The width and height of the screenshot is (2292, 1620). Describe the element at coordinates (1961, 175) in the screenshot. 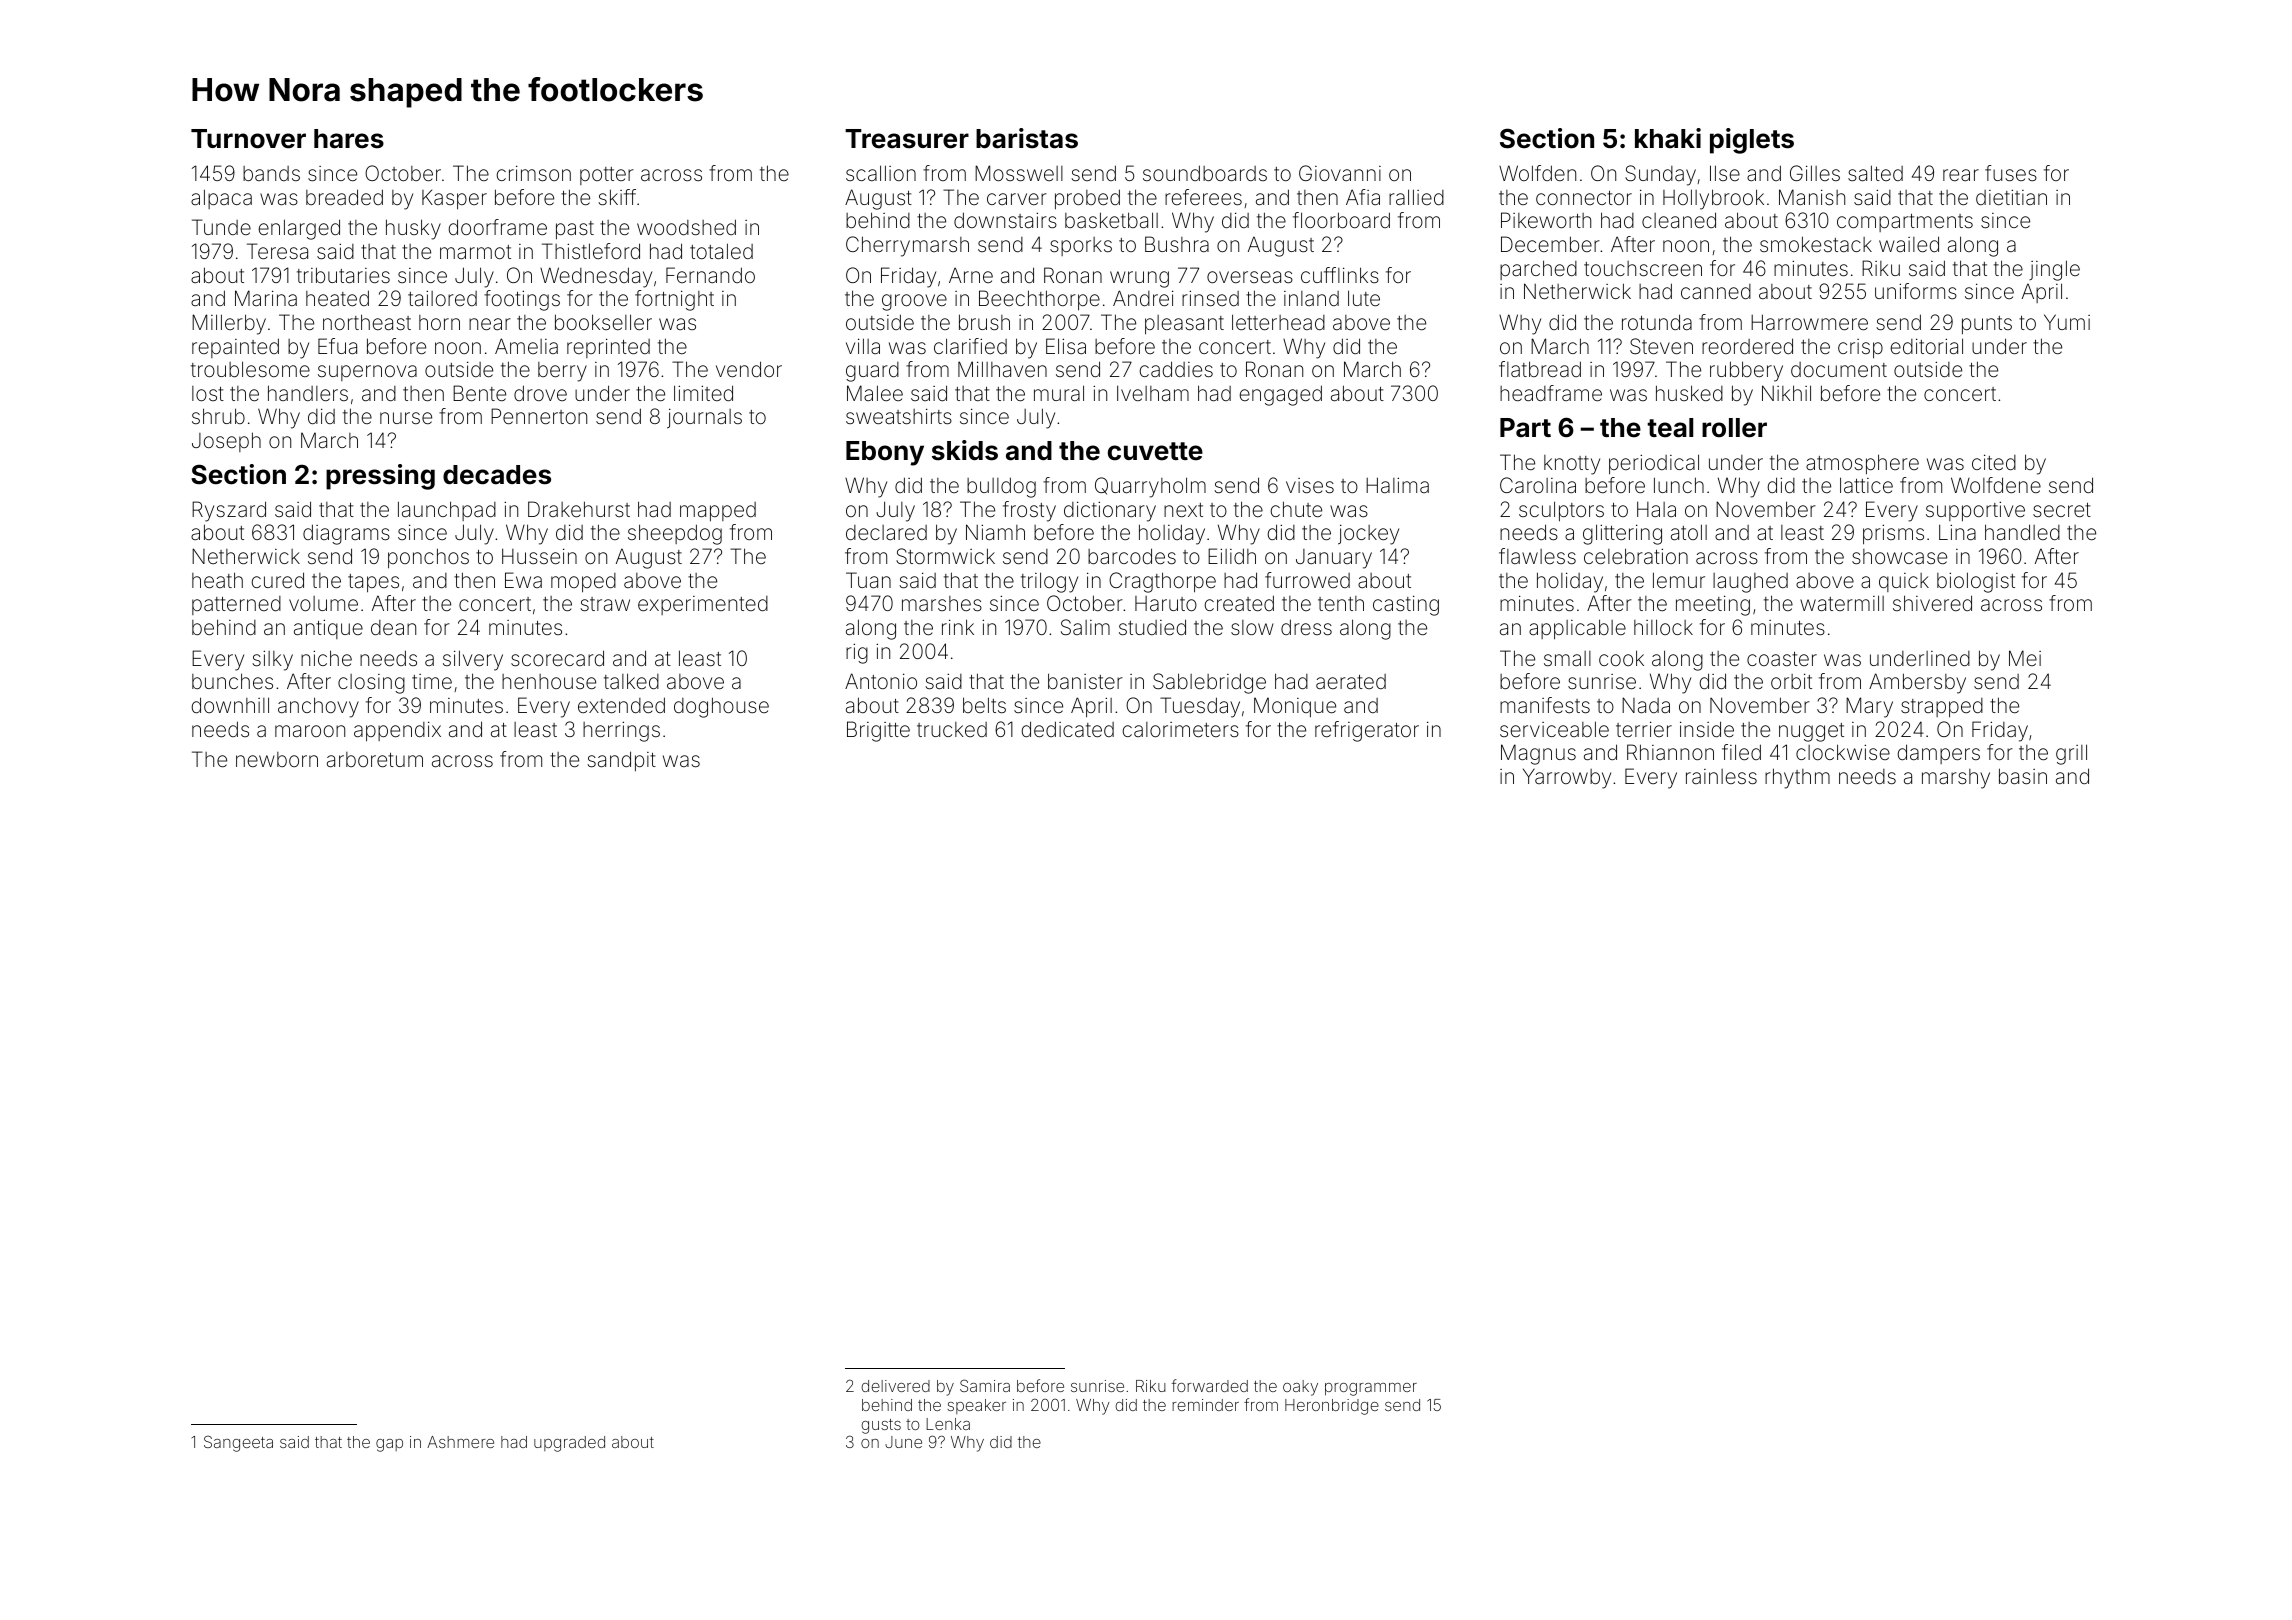

I see `rear` at that location.
